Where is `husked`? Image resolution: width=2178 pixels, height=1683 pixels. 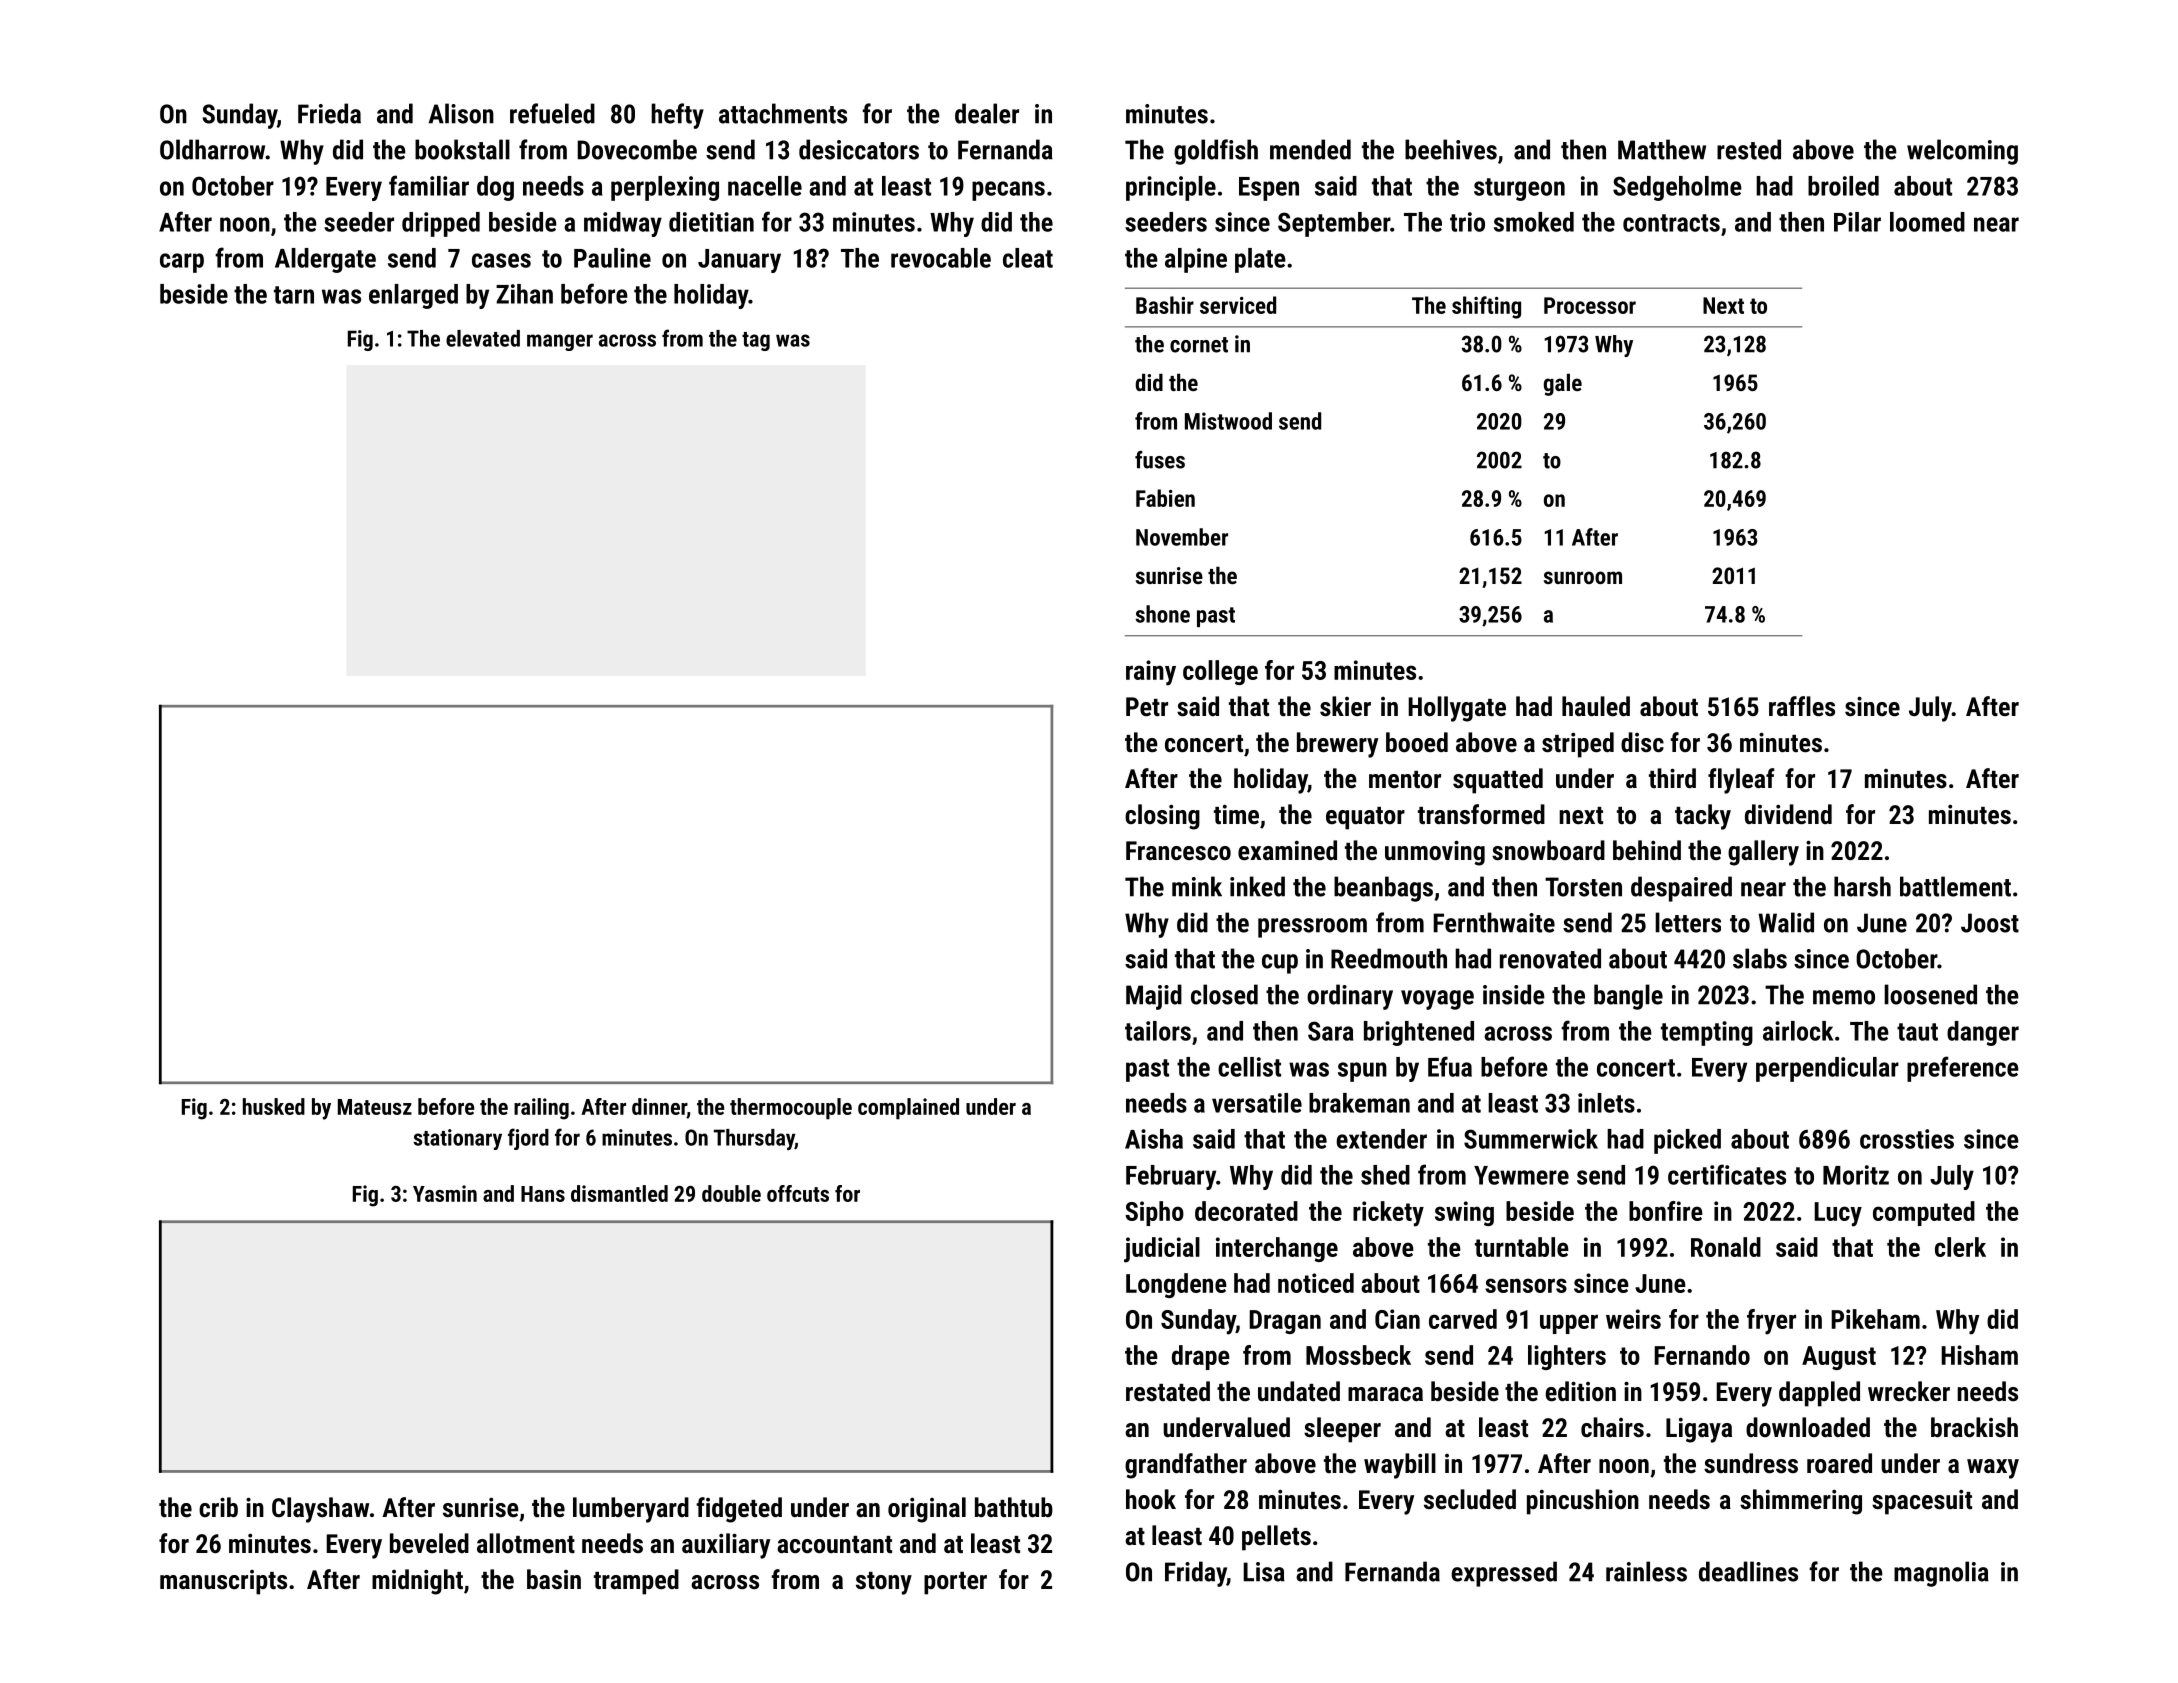
husked is located at coordinates (274, 1106).
